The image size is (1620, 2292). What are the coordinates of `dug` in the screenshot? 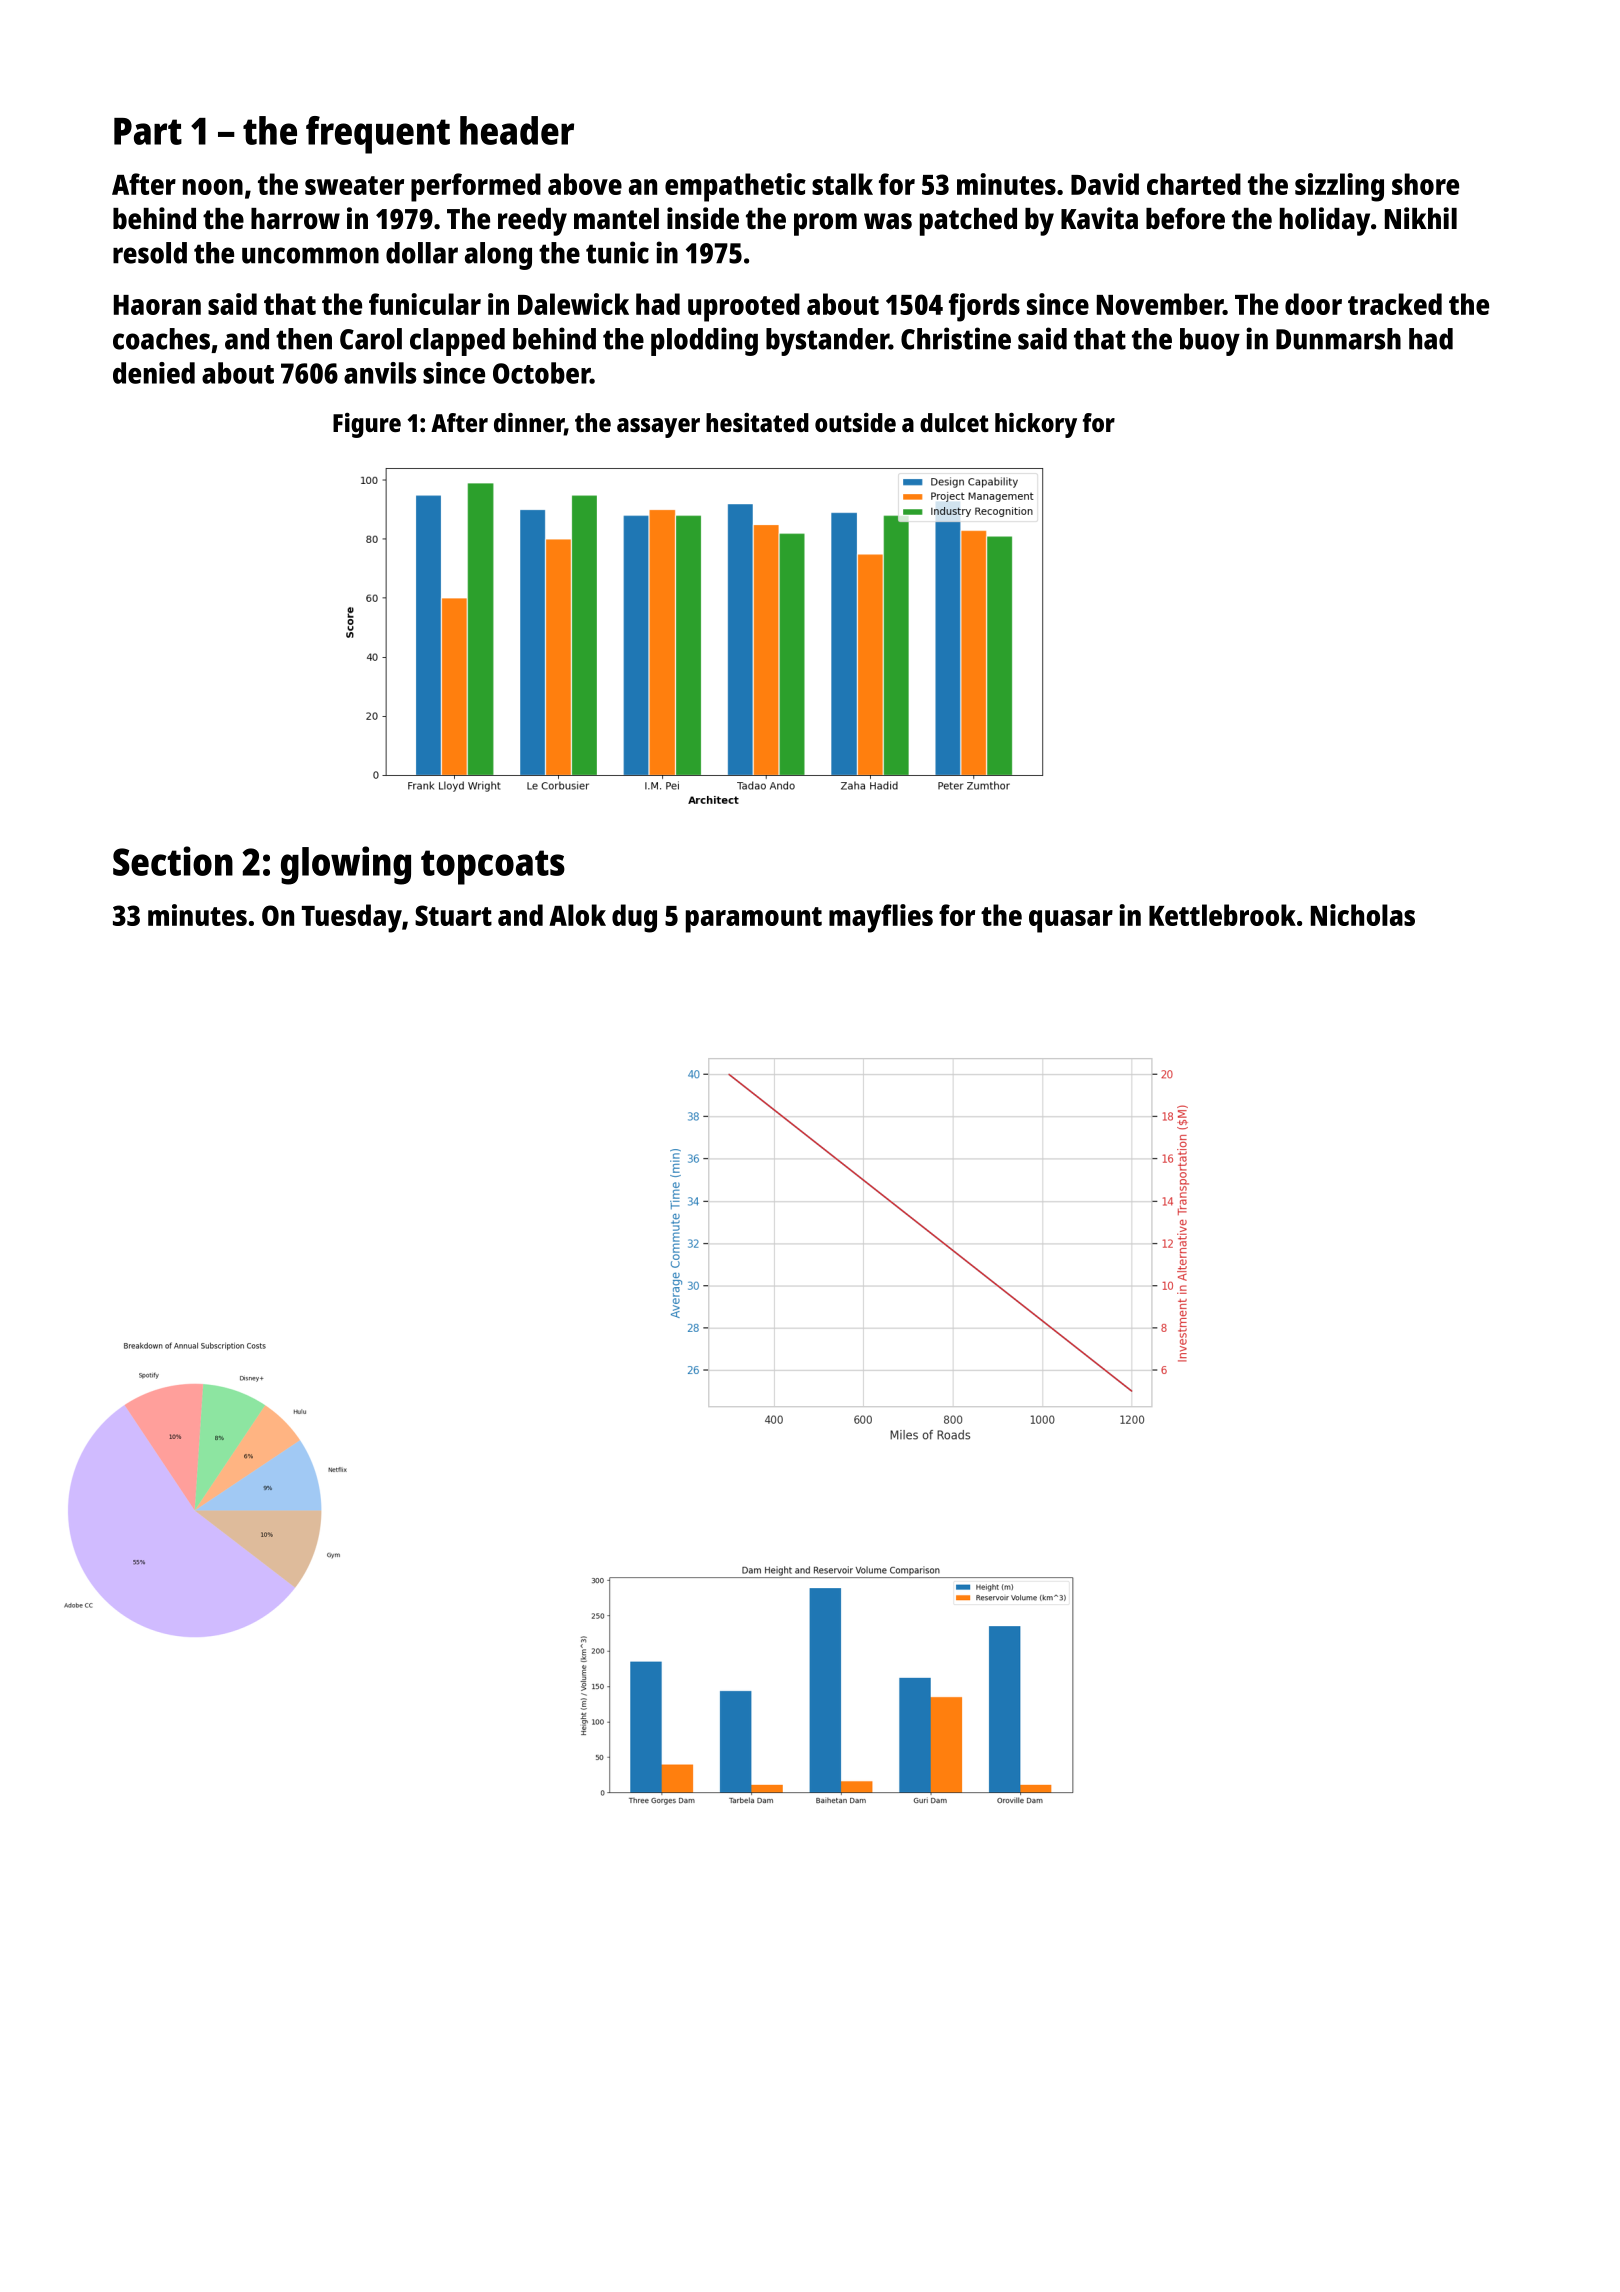 It's located at (634, 918).
